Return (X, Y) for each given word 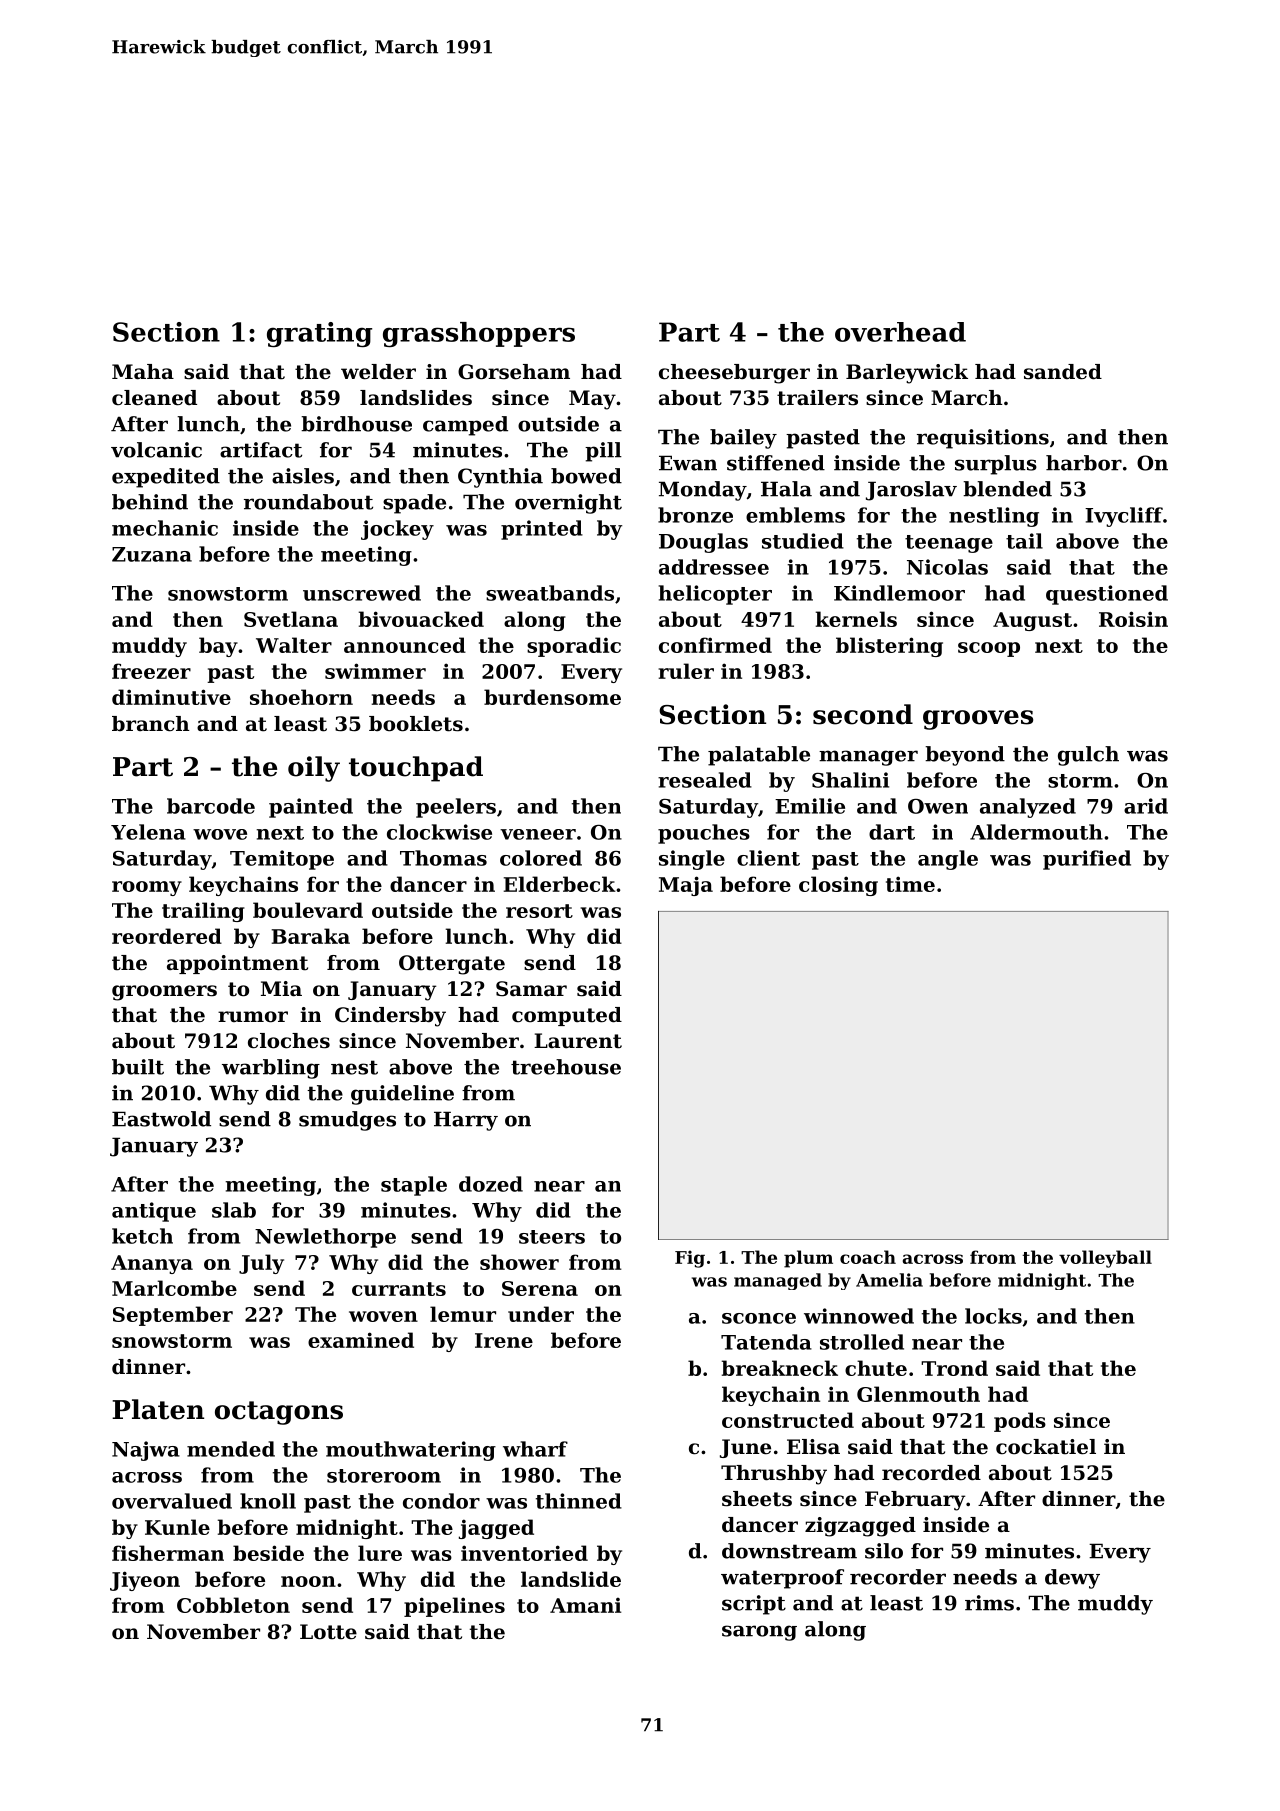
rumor (253, 1017)
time (910, 884)
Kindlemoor (899, 593)
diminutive (171, 697)
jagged (496, 1529)
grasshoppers (479, 334)
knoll (268, 1501)
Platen (158, 1409)
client (768, 858)
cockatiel (1046, 1447)
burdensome (552, 697)
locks (993, 1316)
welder (378, 372)
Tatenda (766, 1342)
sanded (1063, 372)
